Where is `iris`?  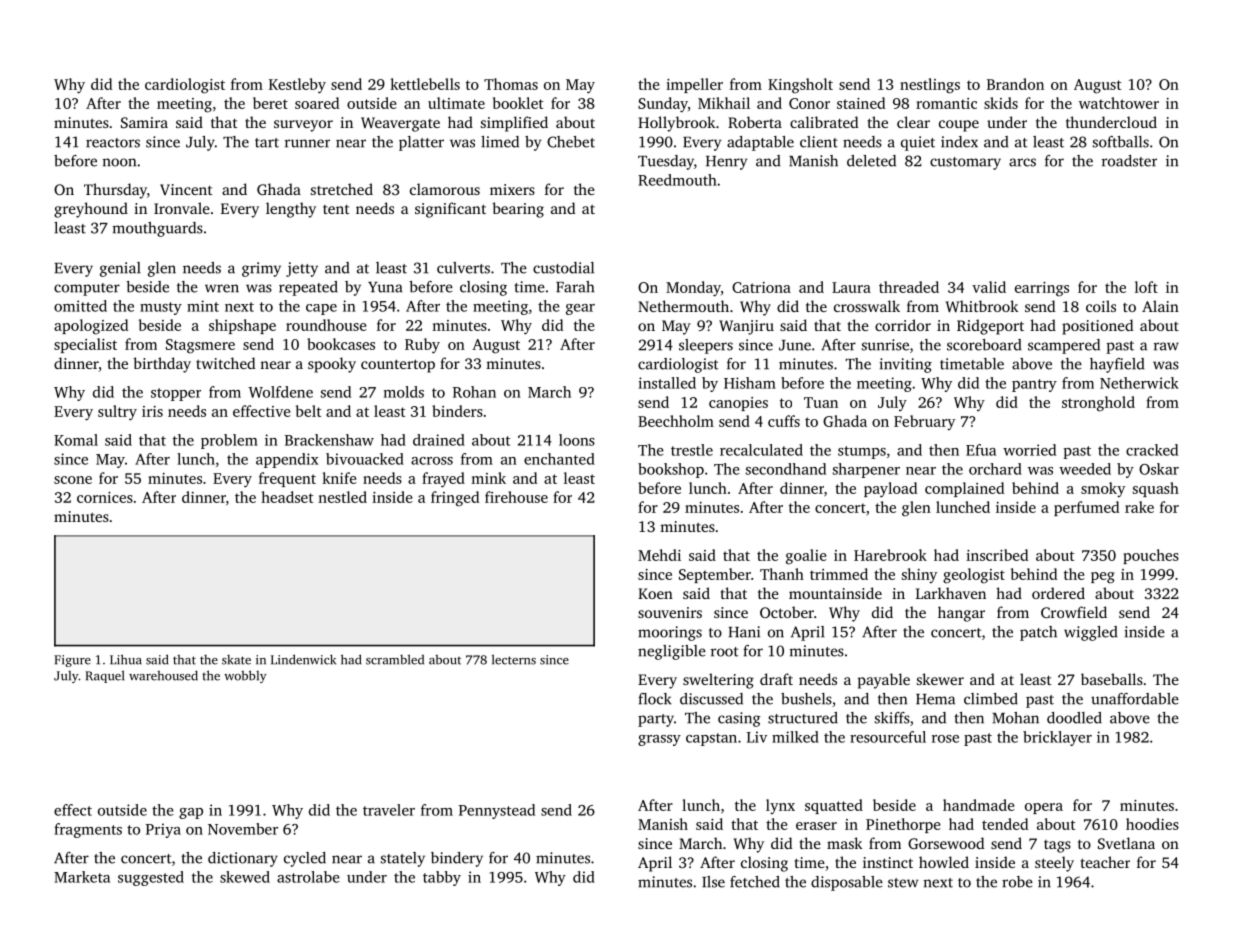
iris is located at coordinates (152, 411).
